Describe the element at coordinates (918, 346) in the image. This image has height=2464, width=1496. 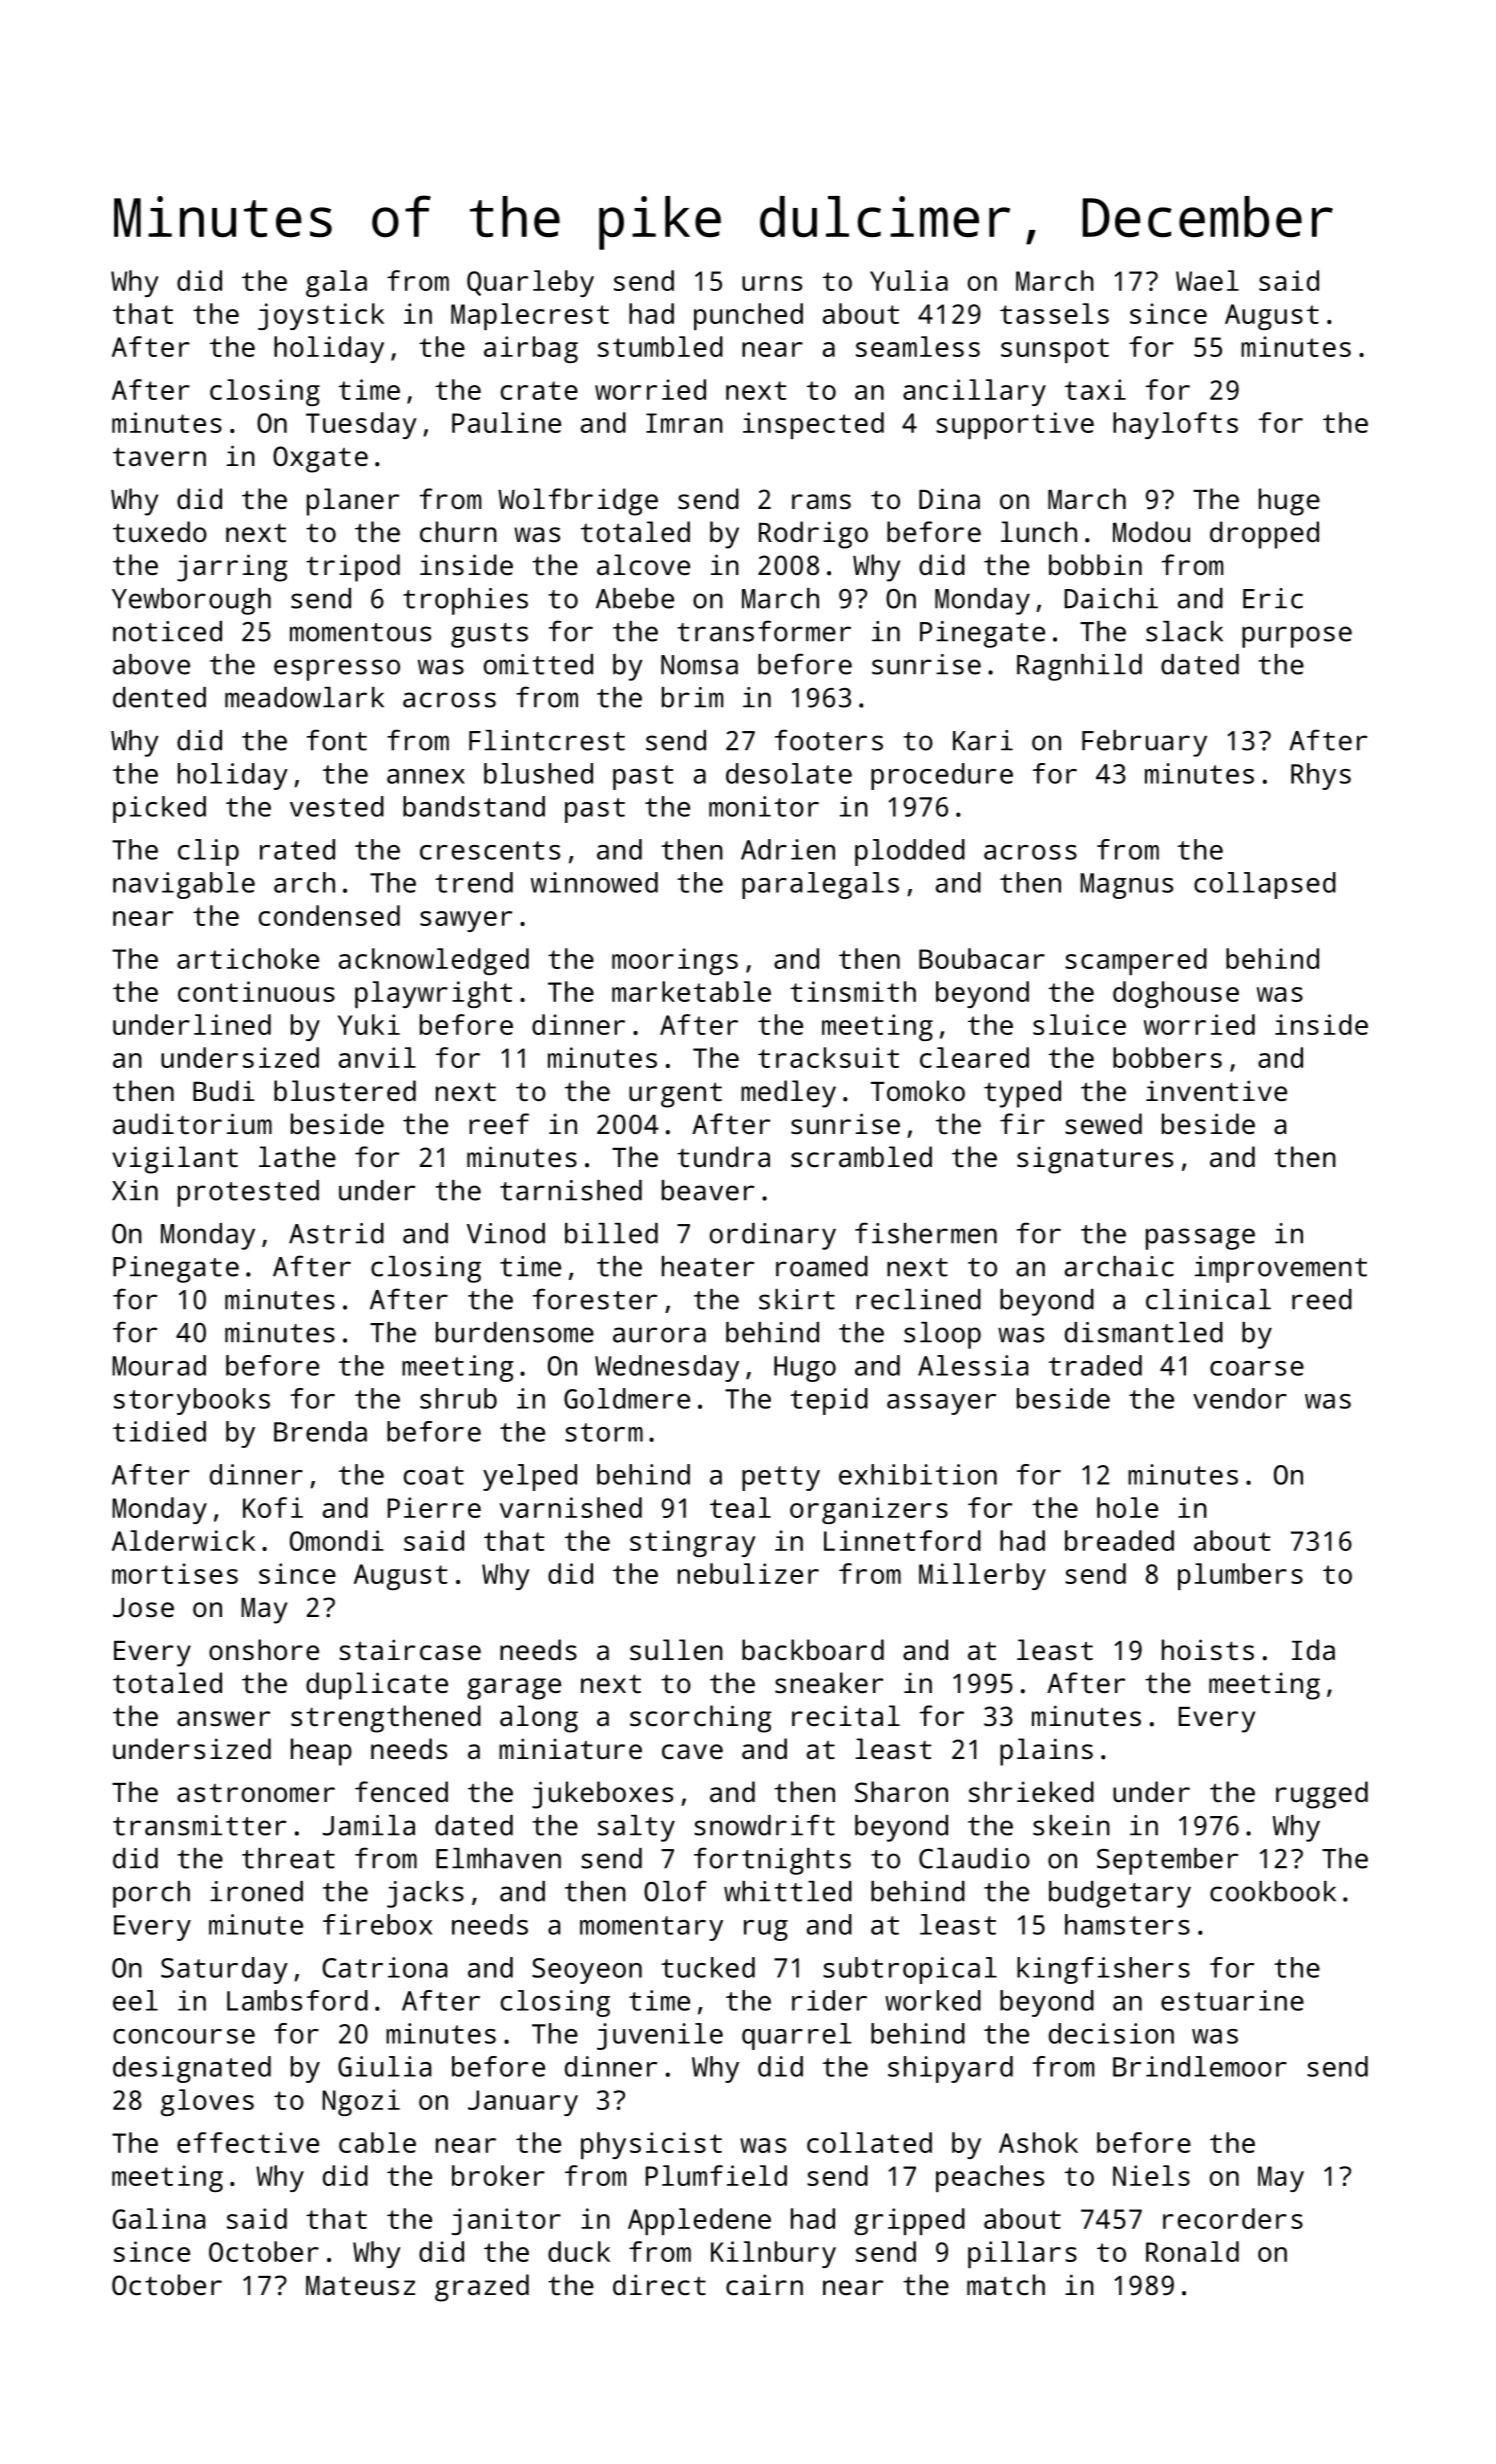
I see `seamless` at that location.
